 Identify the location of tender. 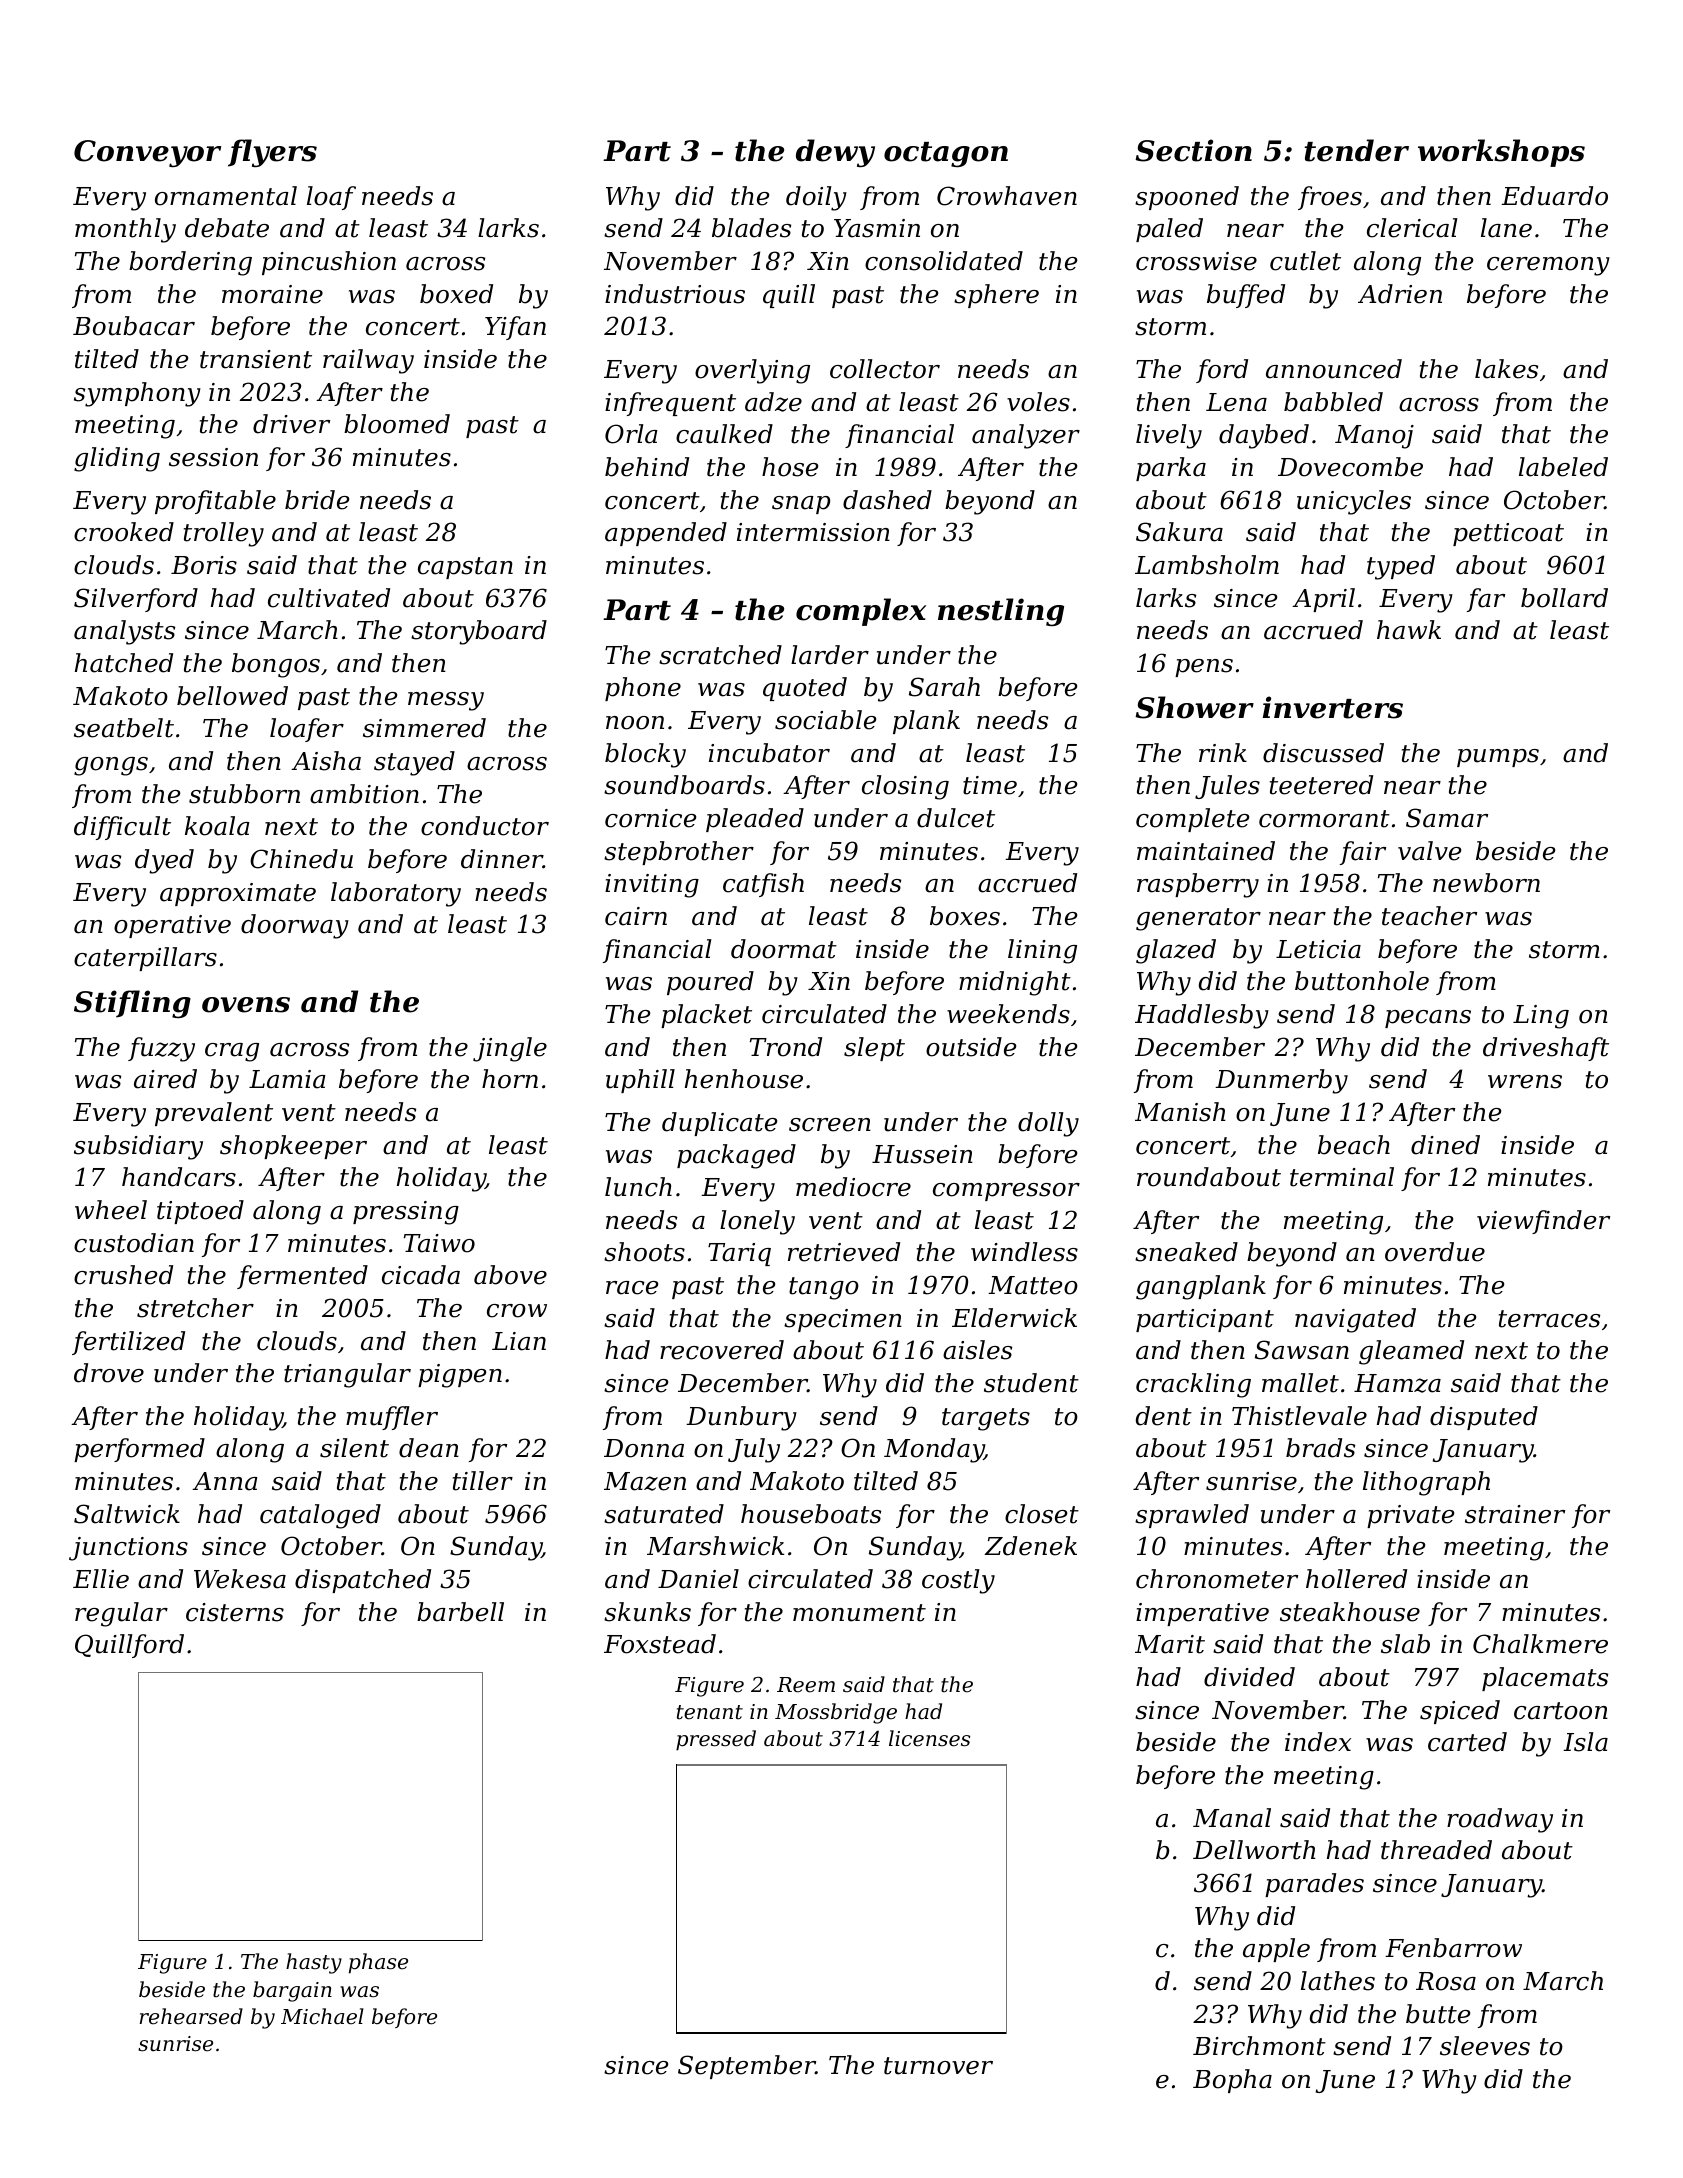
(1356, 150).
